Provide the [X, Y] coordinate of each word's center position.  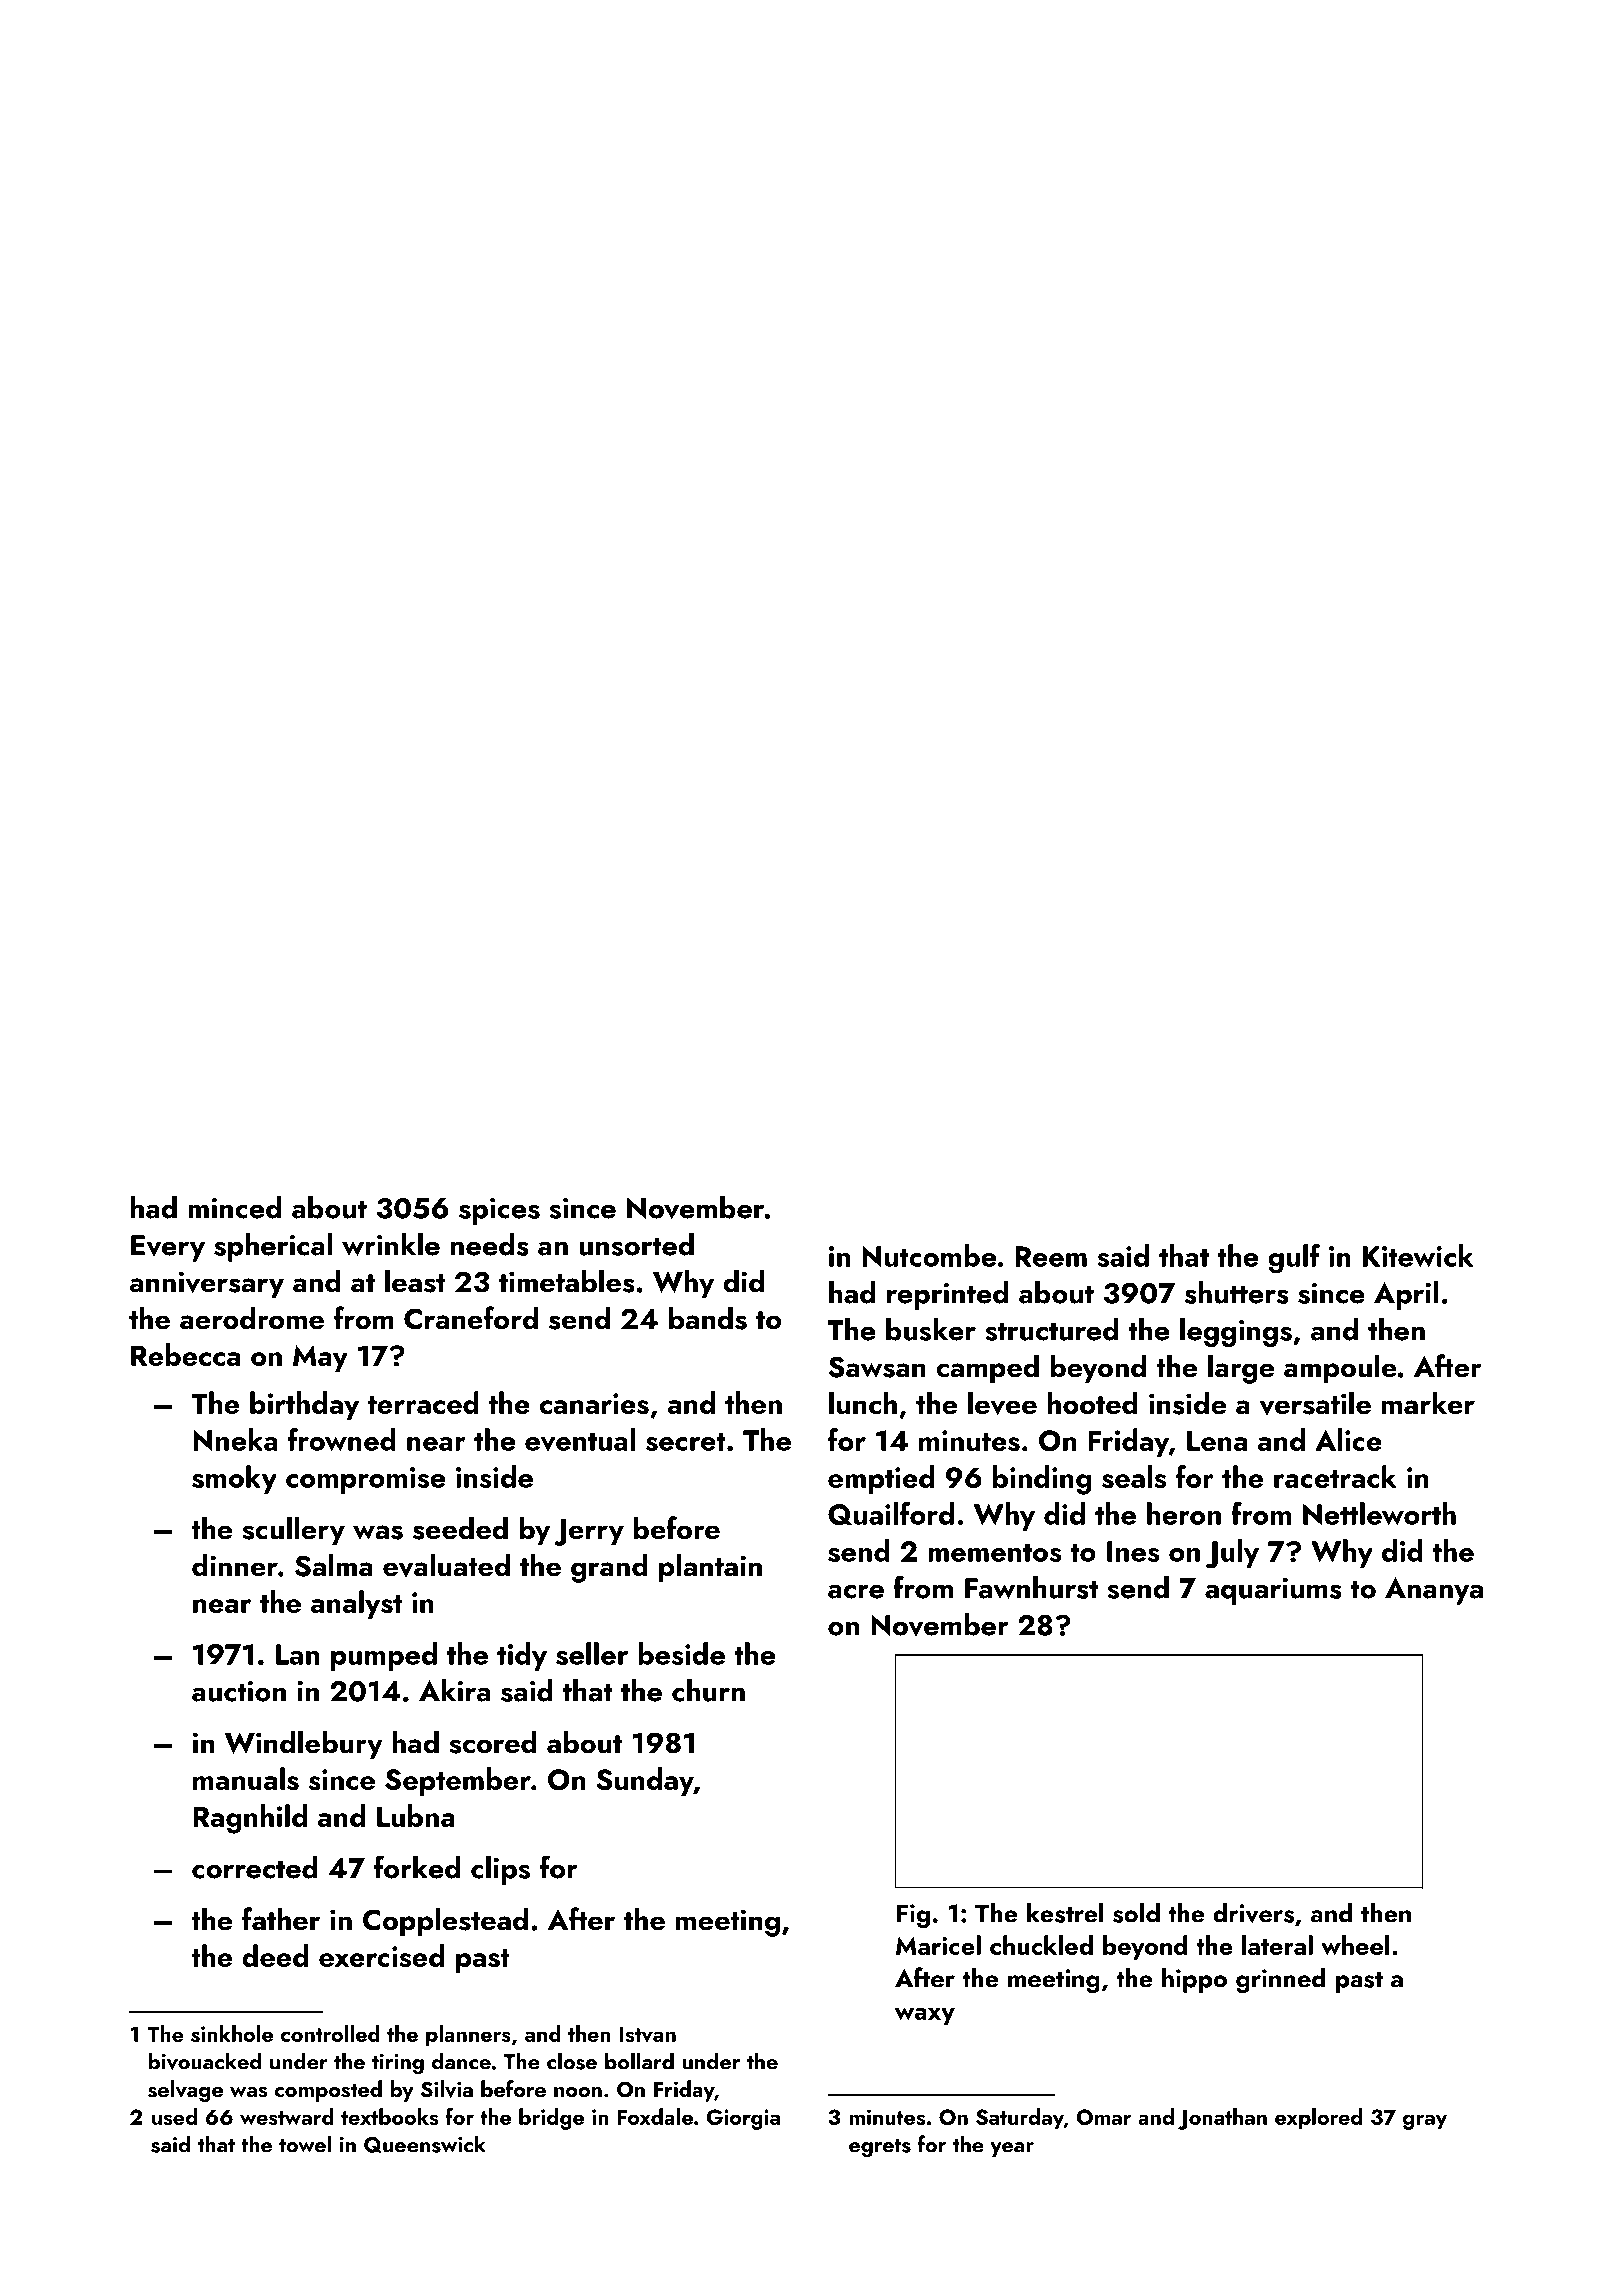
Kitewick [1418, 1255]
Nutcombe [929, 1255]
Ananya [1434, 1591]
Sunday [645, 1781]
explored [1318, 2119]
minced [234, 1207]
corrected [255, 1867]
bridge [551, 2119]
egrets [880, 2148]
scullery [293, 1531]
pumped [384, 1656]
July [1232, 1554]
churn [708, 1690]
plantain [710, 1568]
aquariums [1273, 1591]
